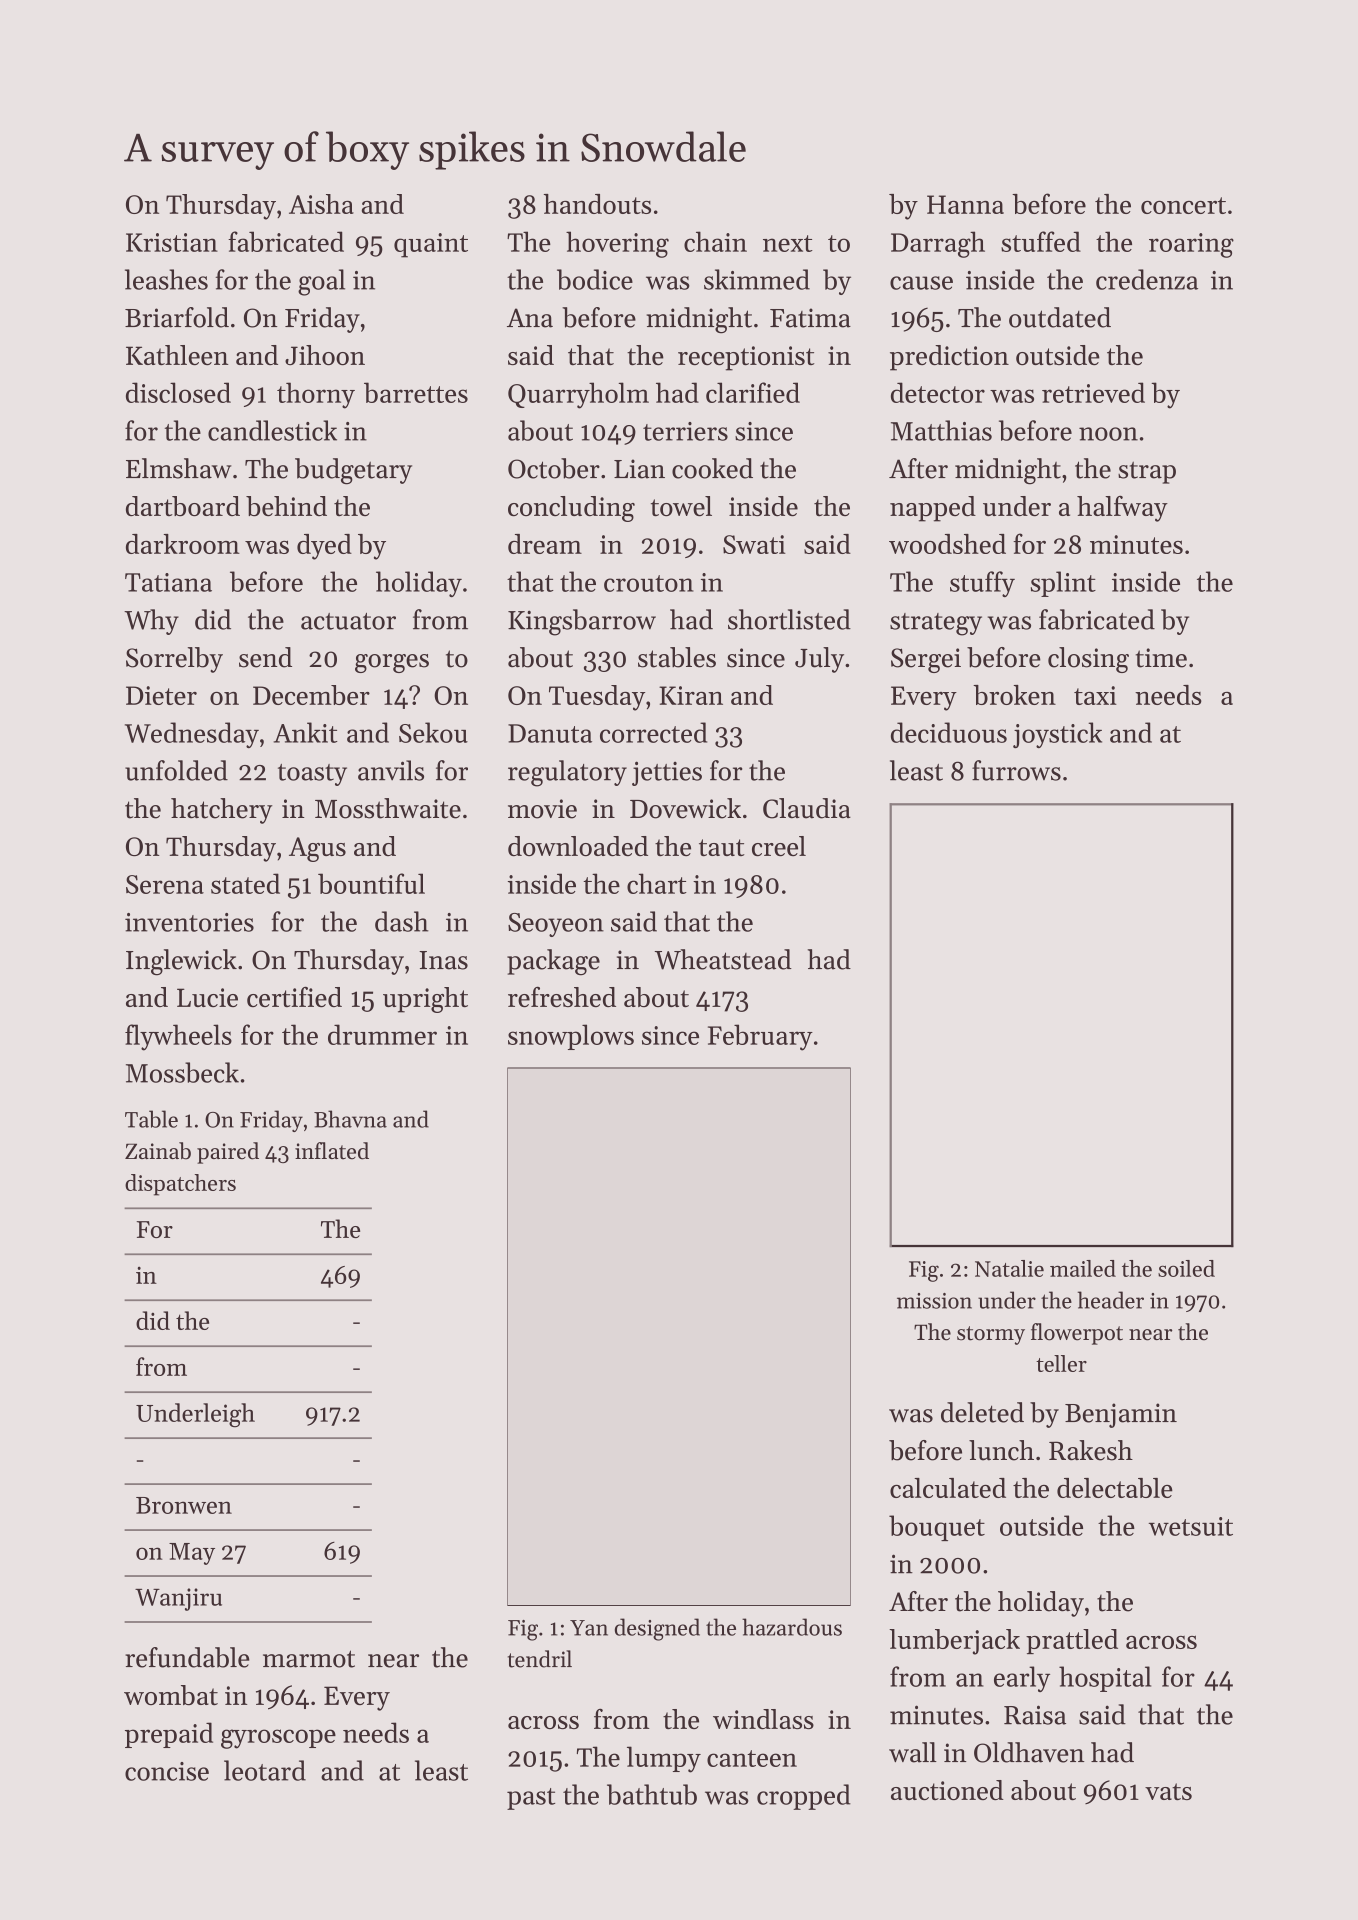 The image size is (1358, 1920). I want to click on Darragh, so click(938, 244).
